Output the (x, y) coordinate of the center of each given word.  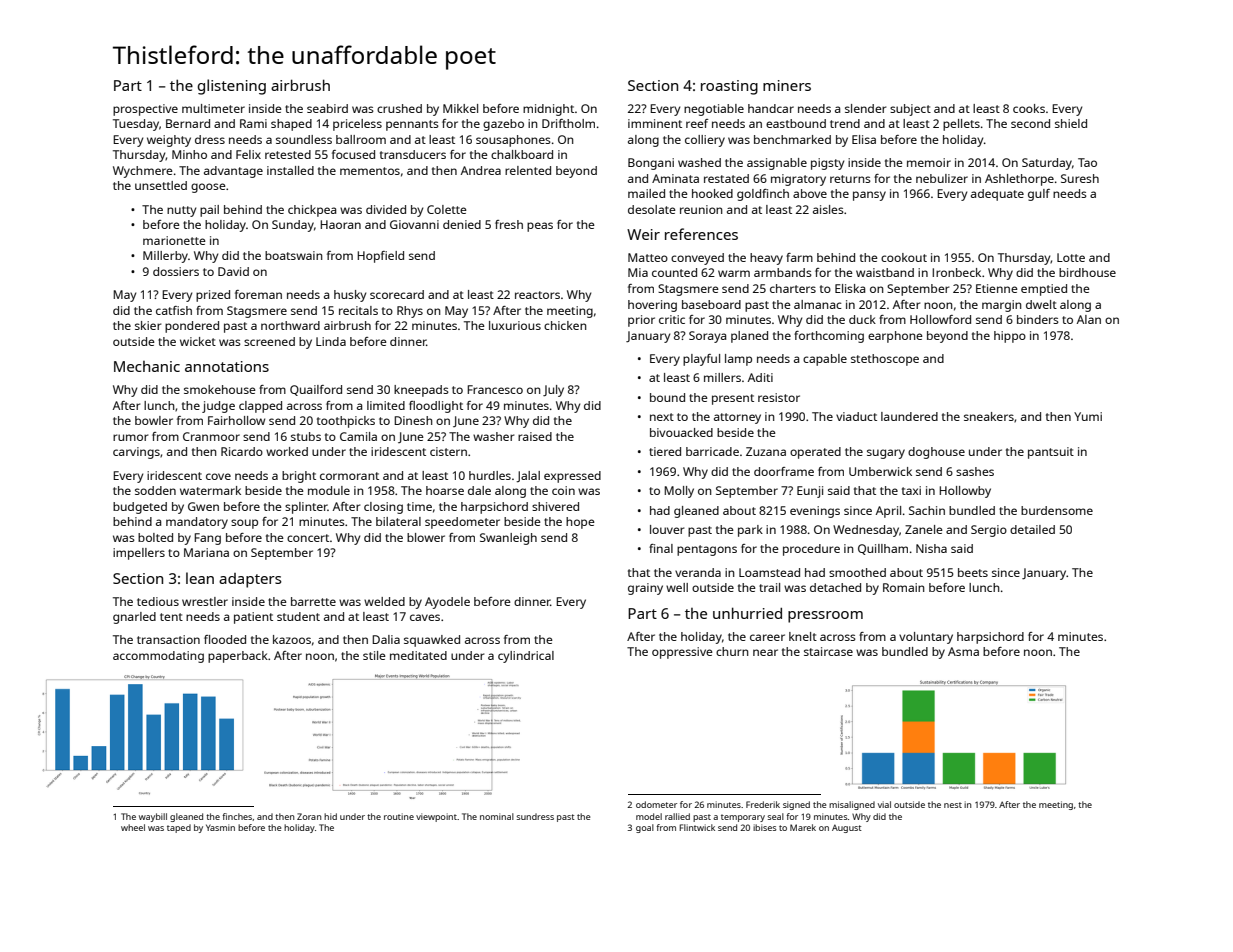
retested (288, 154)
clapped (260, 407)
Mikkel (460, 108)
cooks (1029, 108)
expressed (572, 477)
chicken (565, 325)
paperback (238, 657)
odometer (656, 804)
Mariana (206, 552)
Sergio (989, 531)
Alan (1089, 319)
